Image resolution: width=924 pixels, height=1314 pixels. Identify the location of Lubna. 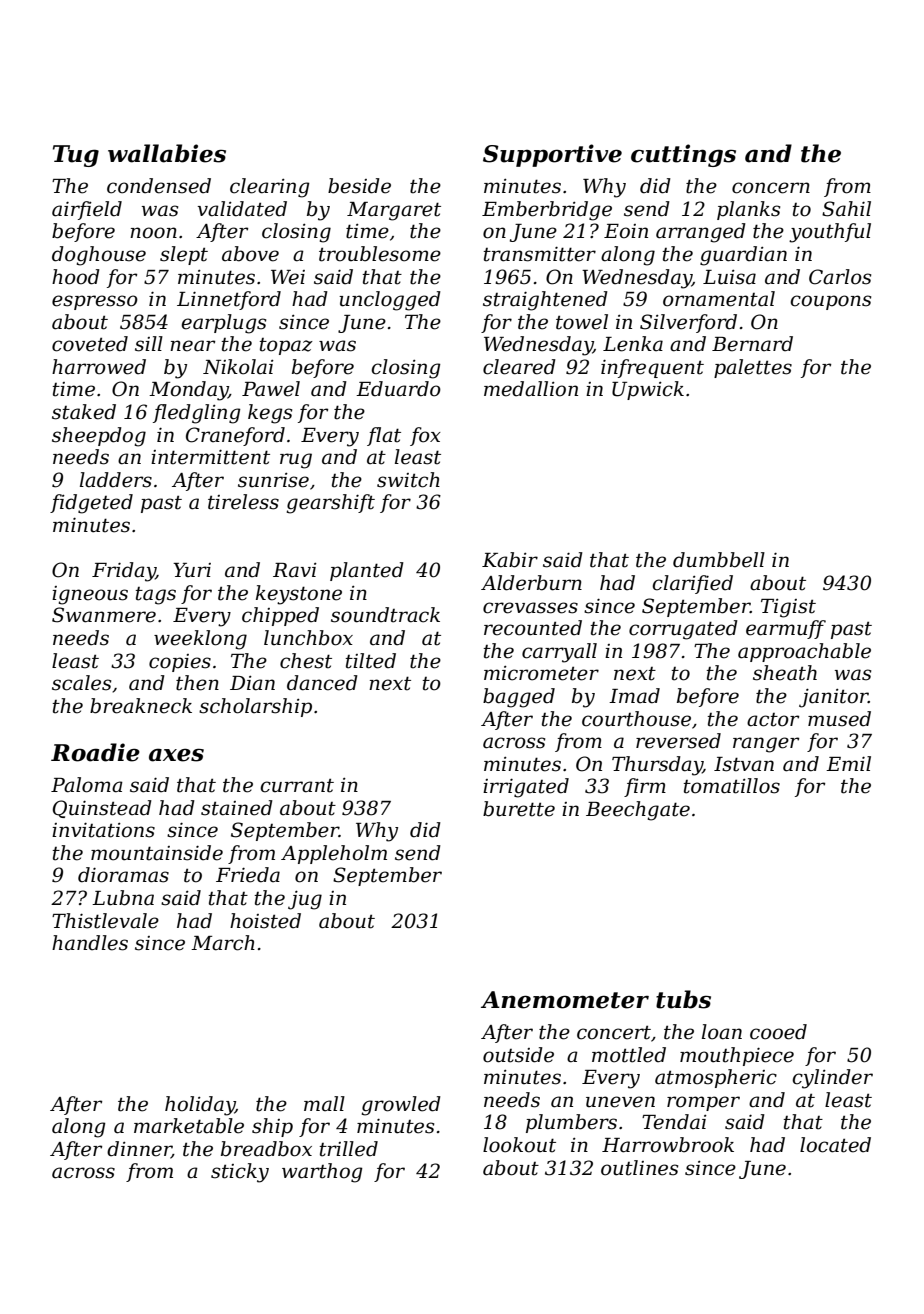
(123, 898).
